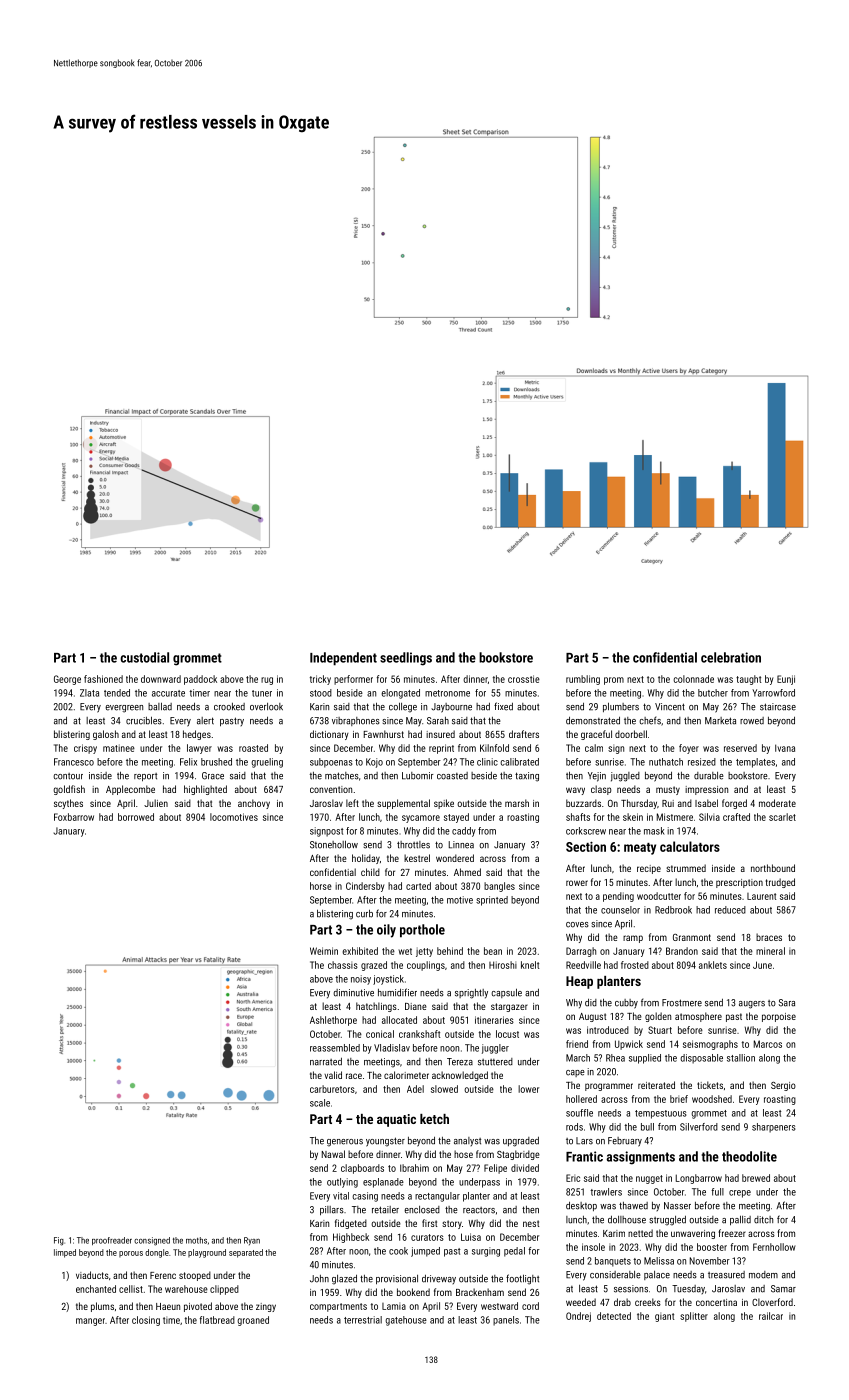 The height and width of the document is (1400, 849). What do you see at coordinates (188, 762) in the document?
I see `Felix` at bounding box center [188, 762].
